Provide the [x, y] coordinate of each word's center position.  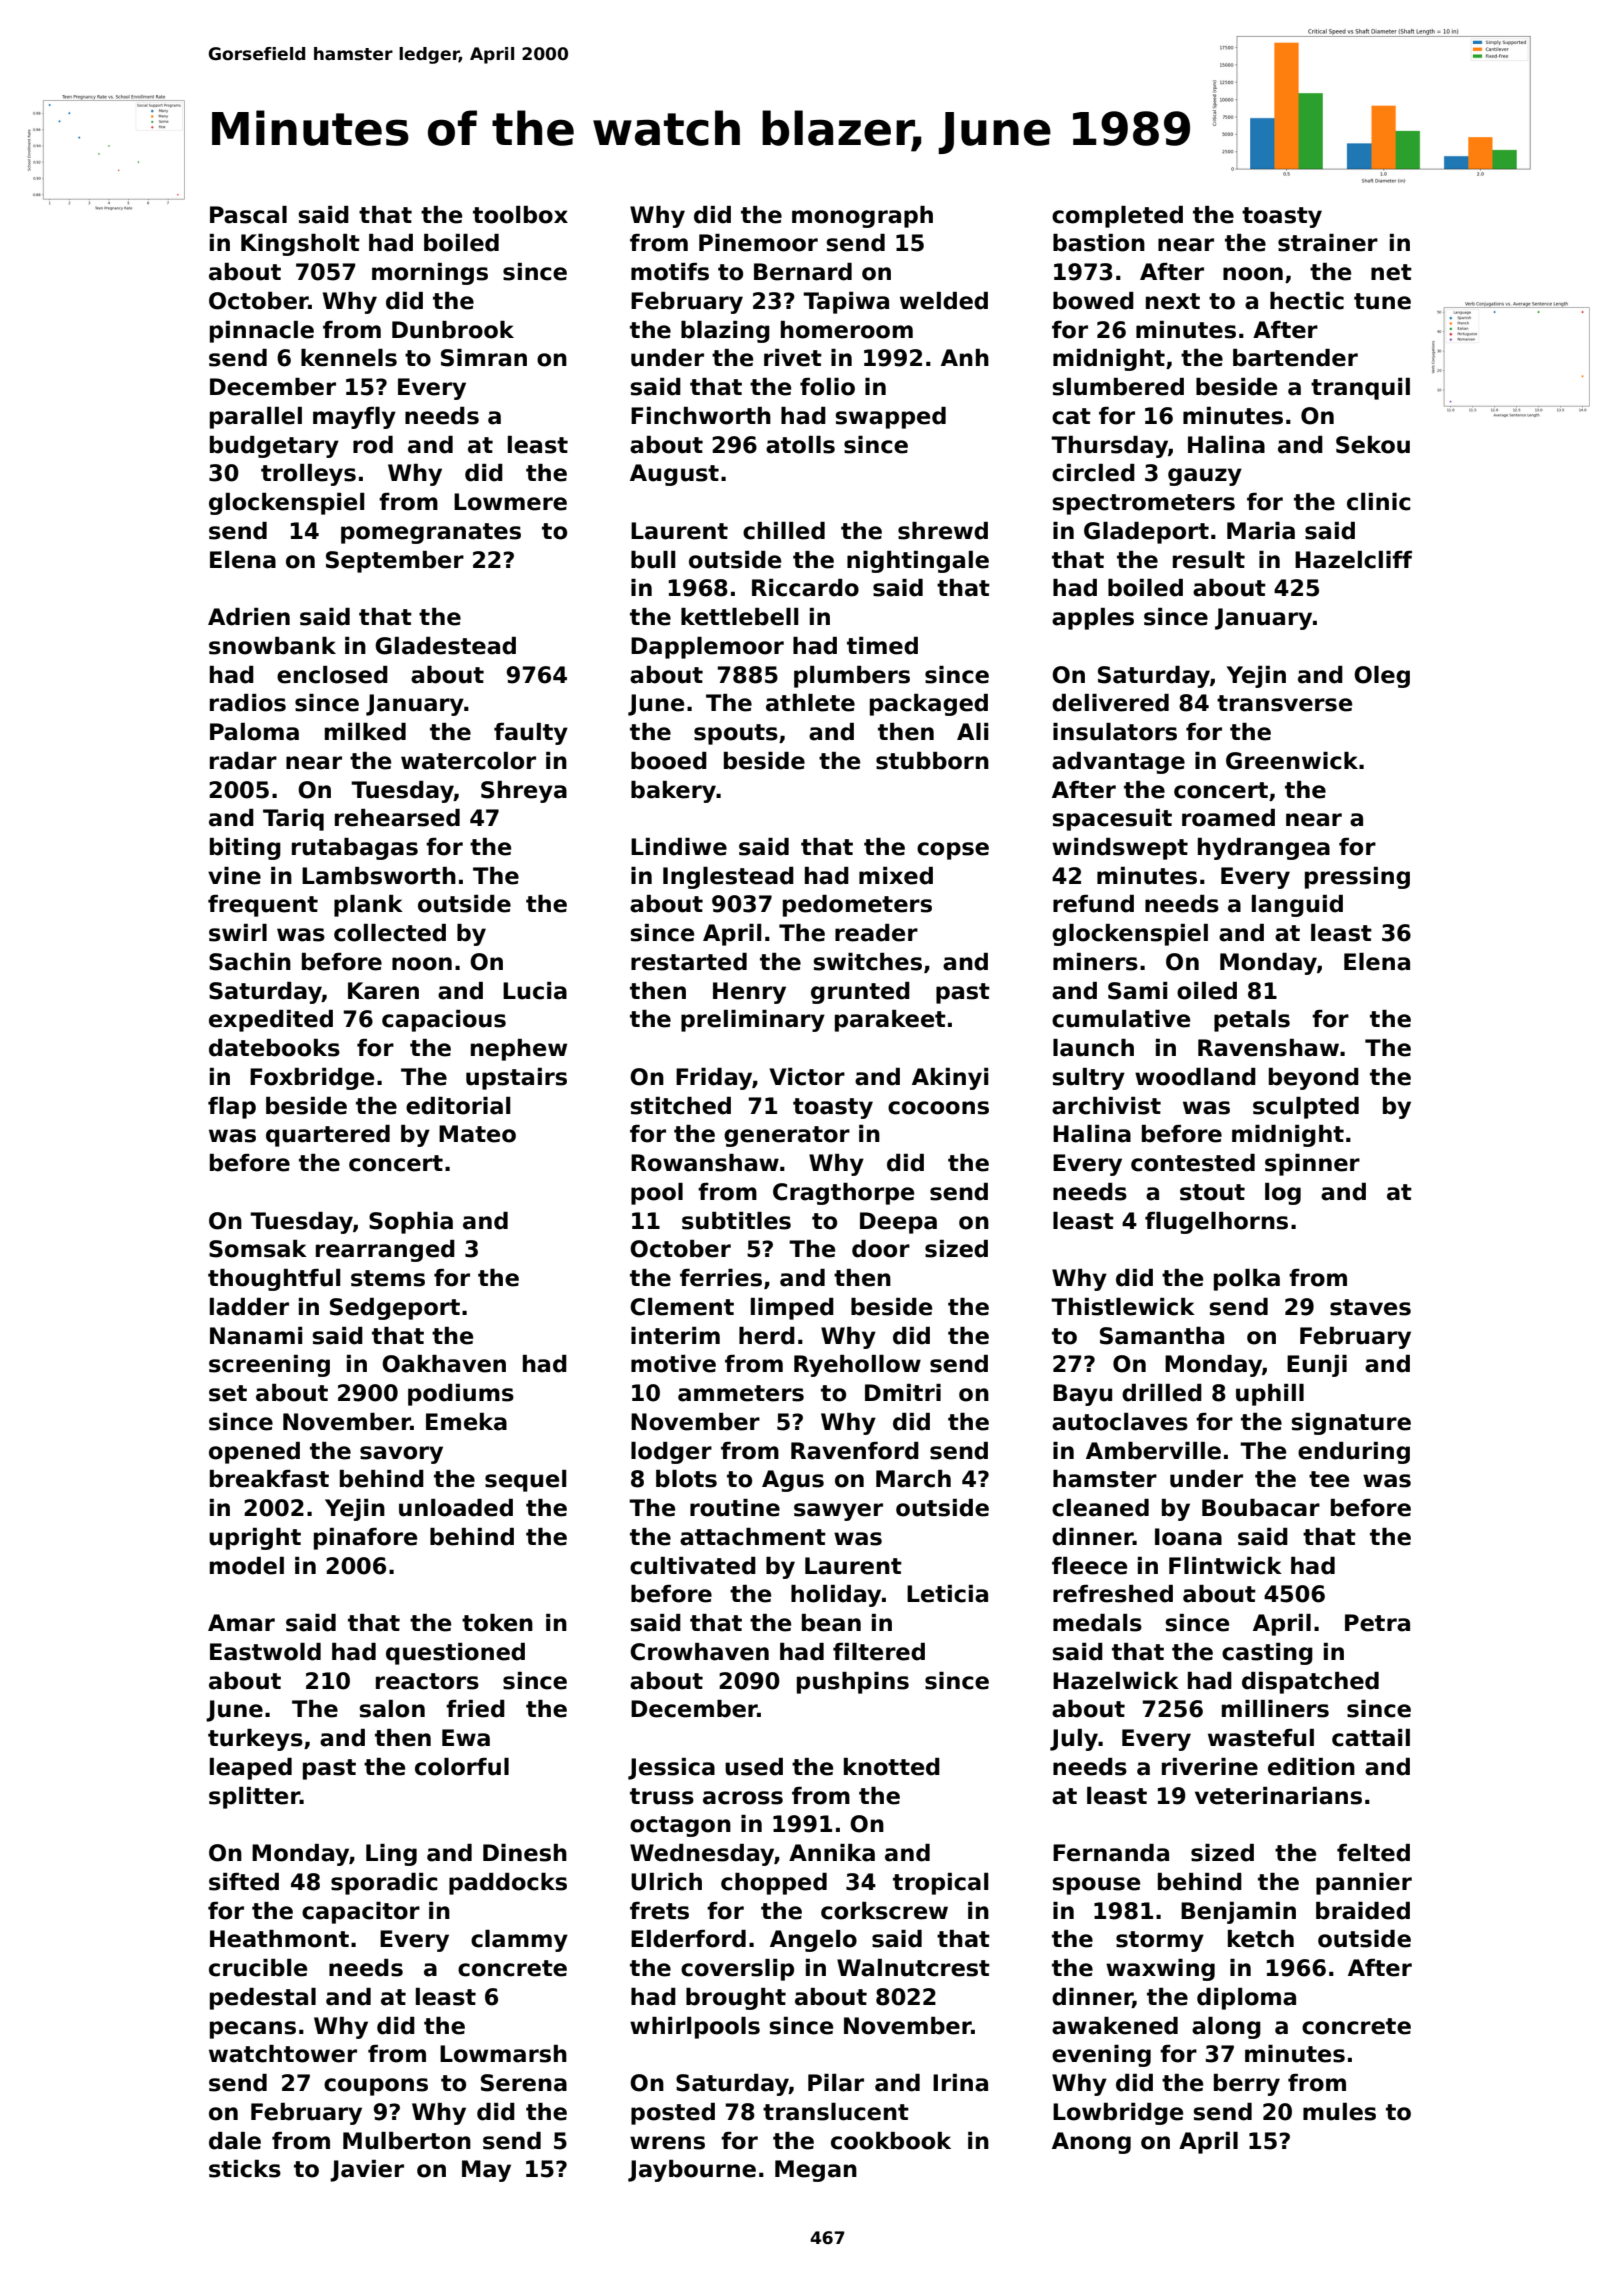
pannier [1364, 1884]
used [754, 1767]
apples [1093, 619]
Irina [960, 2083]
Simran [484, 358]
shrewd [943, 531]
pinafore [365, 1539]
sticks [245, 2169]
